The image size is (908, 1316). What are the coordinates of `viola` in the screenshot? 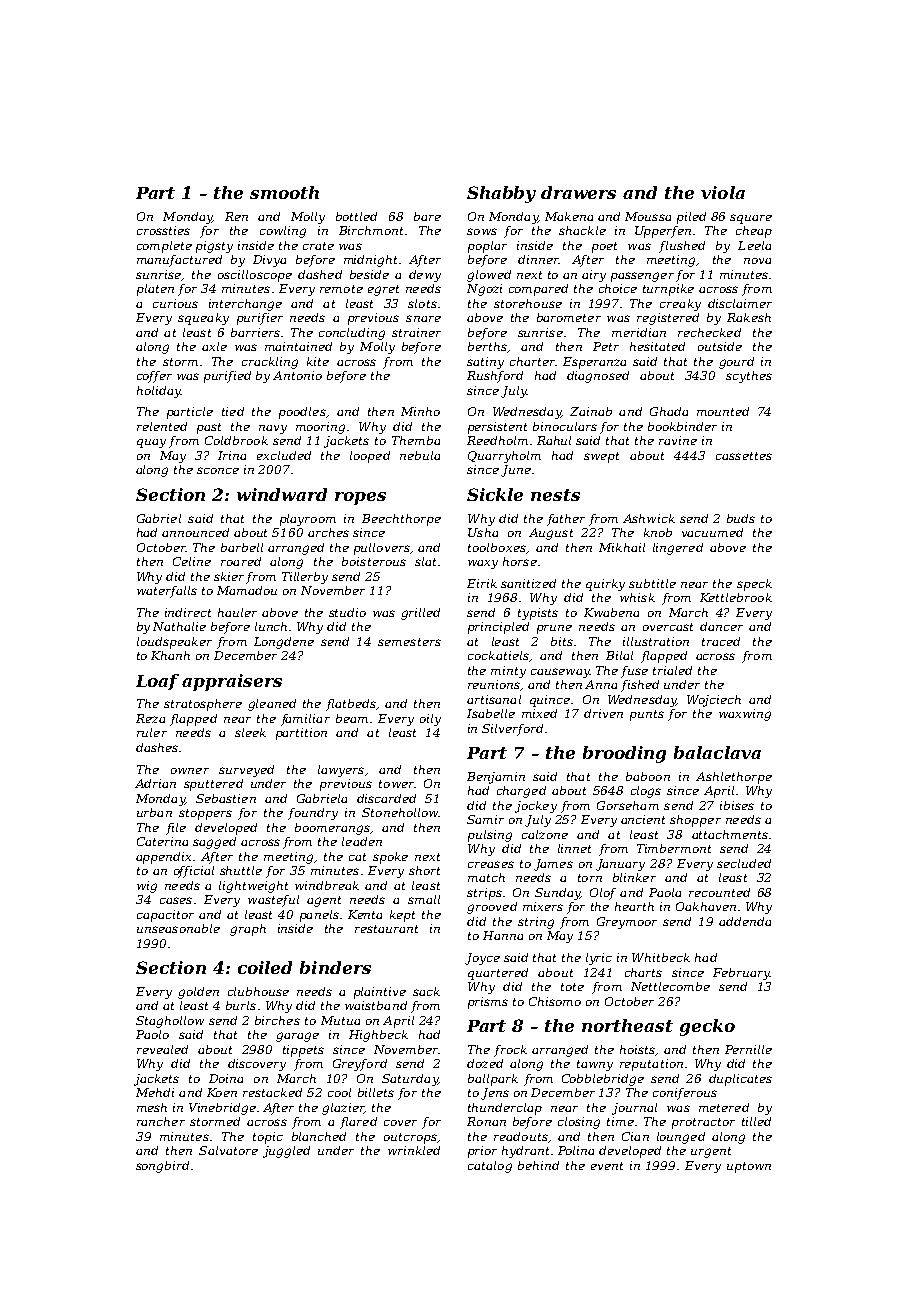 It's located at (723, 192).
